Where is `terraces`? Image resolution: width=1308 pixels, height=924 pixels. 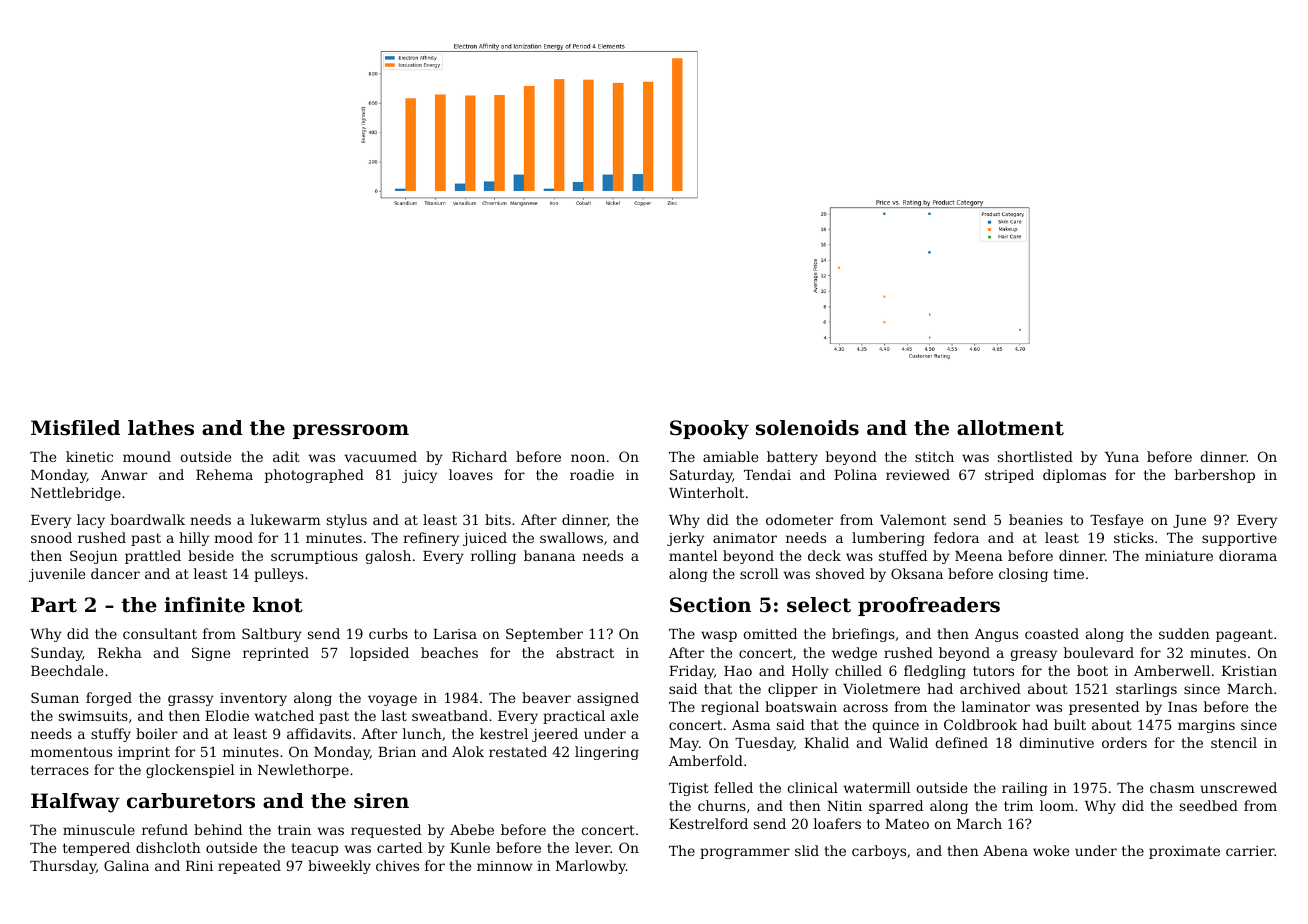
terraces is located at coordinates (60, 770).
